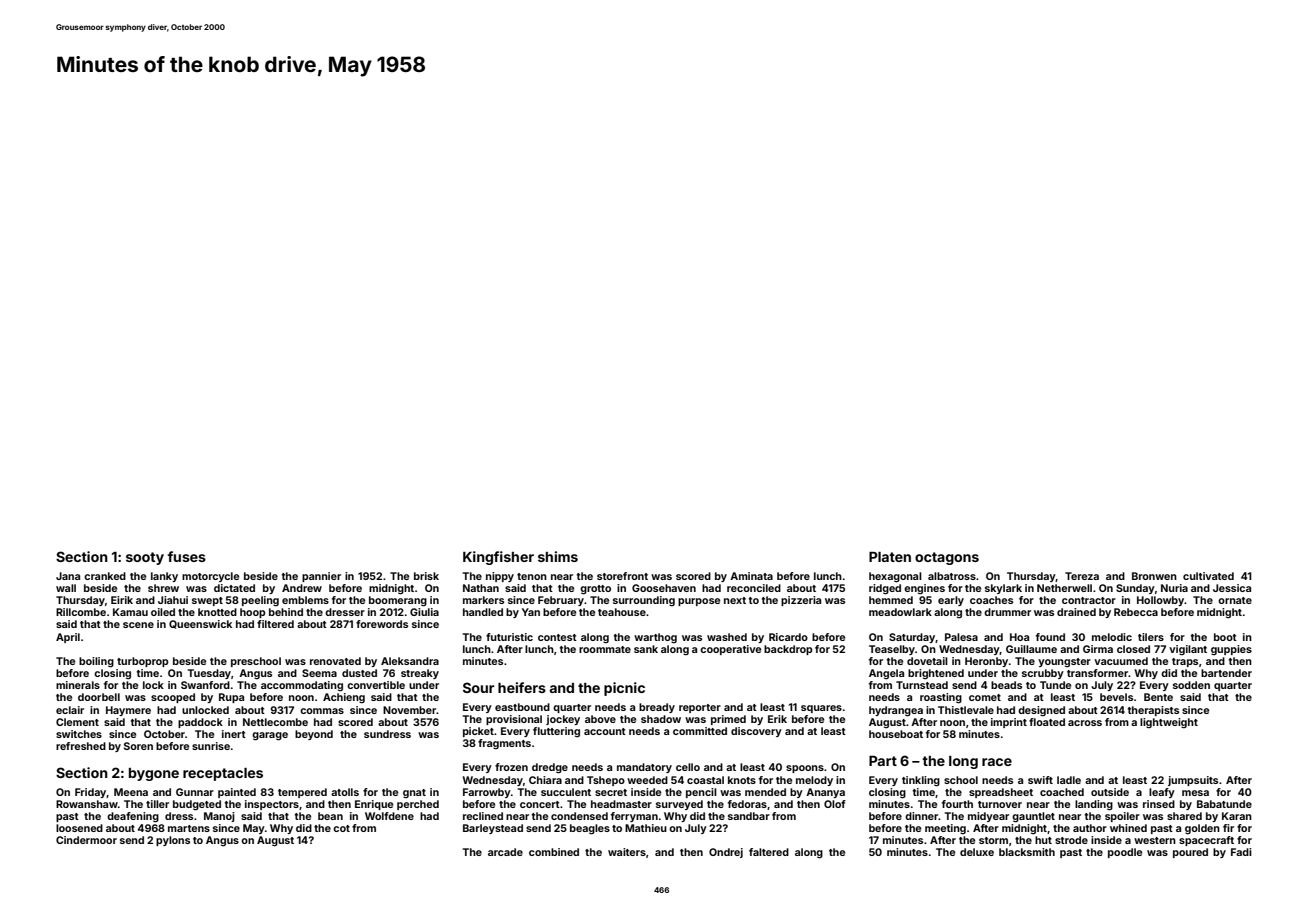  Describe the element at coordinates (173, 841) in the screenshot. I see `pylons` at that location.
